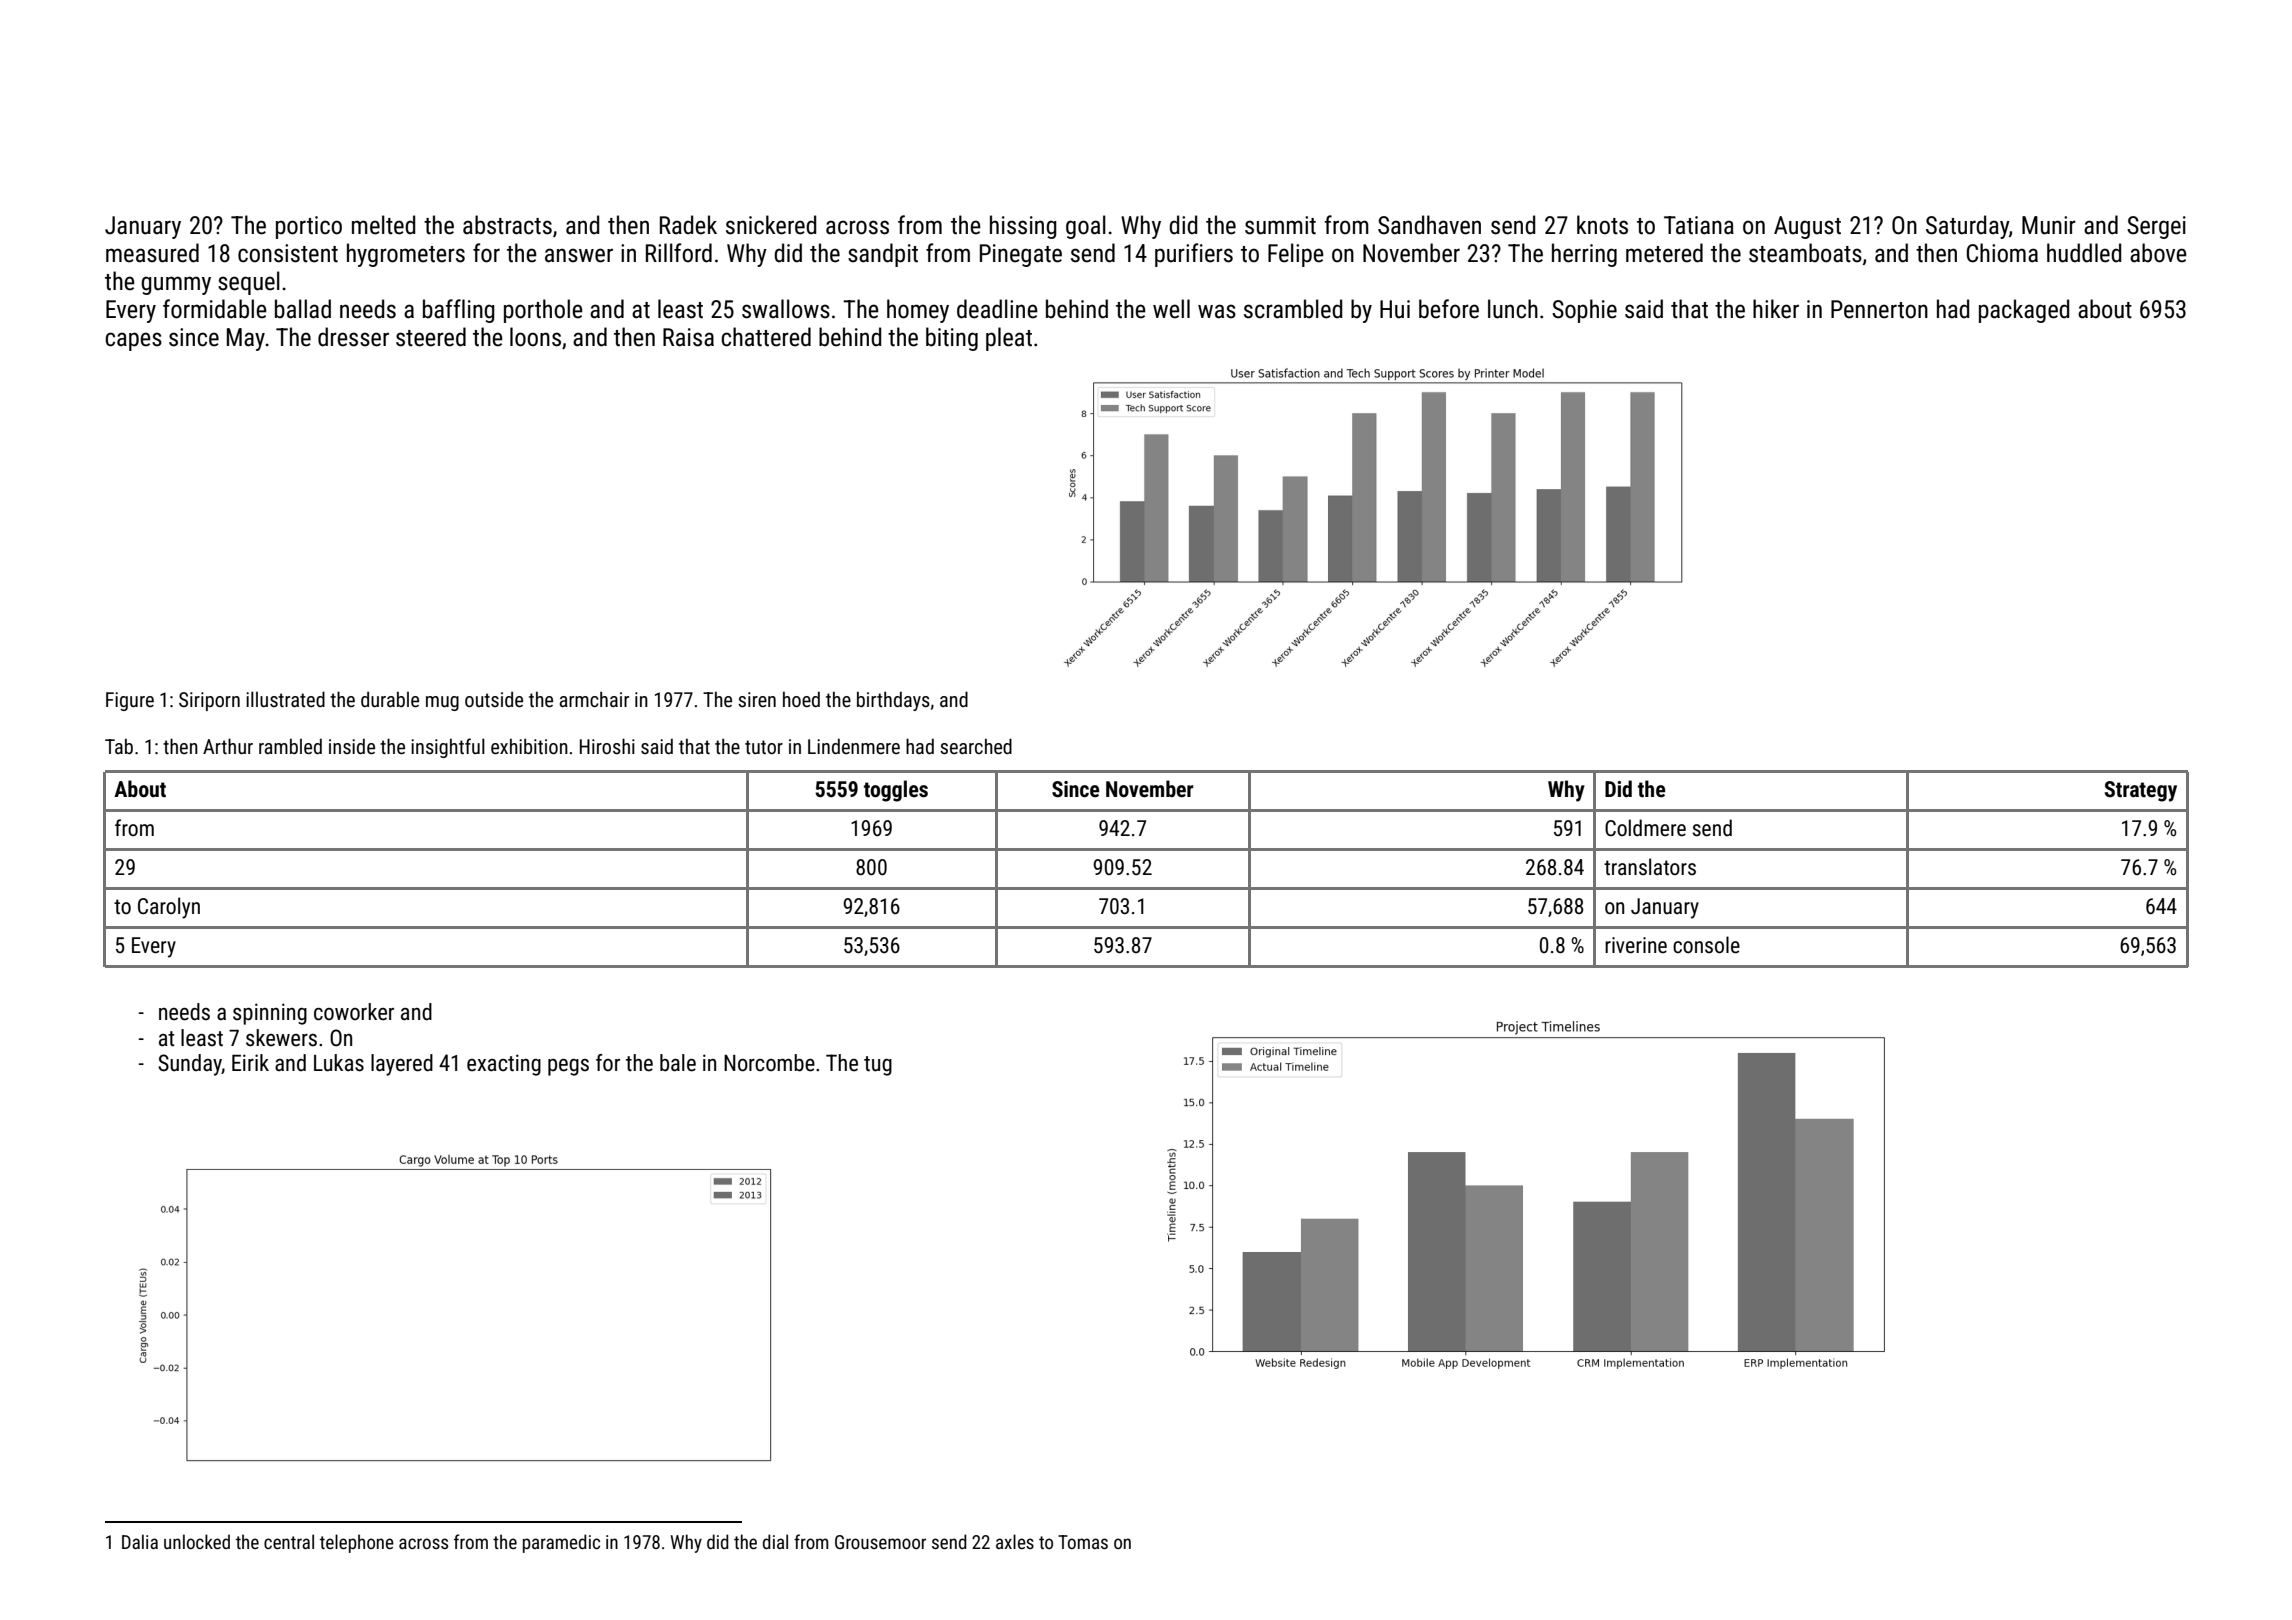 The height and width of the screenshot is (1620, 2292). Describe the element at coordinates (1645, 827) in the screenshot. I see `Coldmere` at that location.
